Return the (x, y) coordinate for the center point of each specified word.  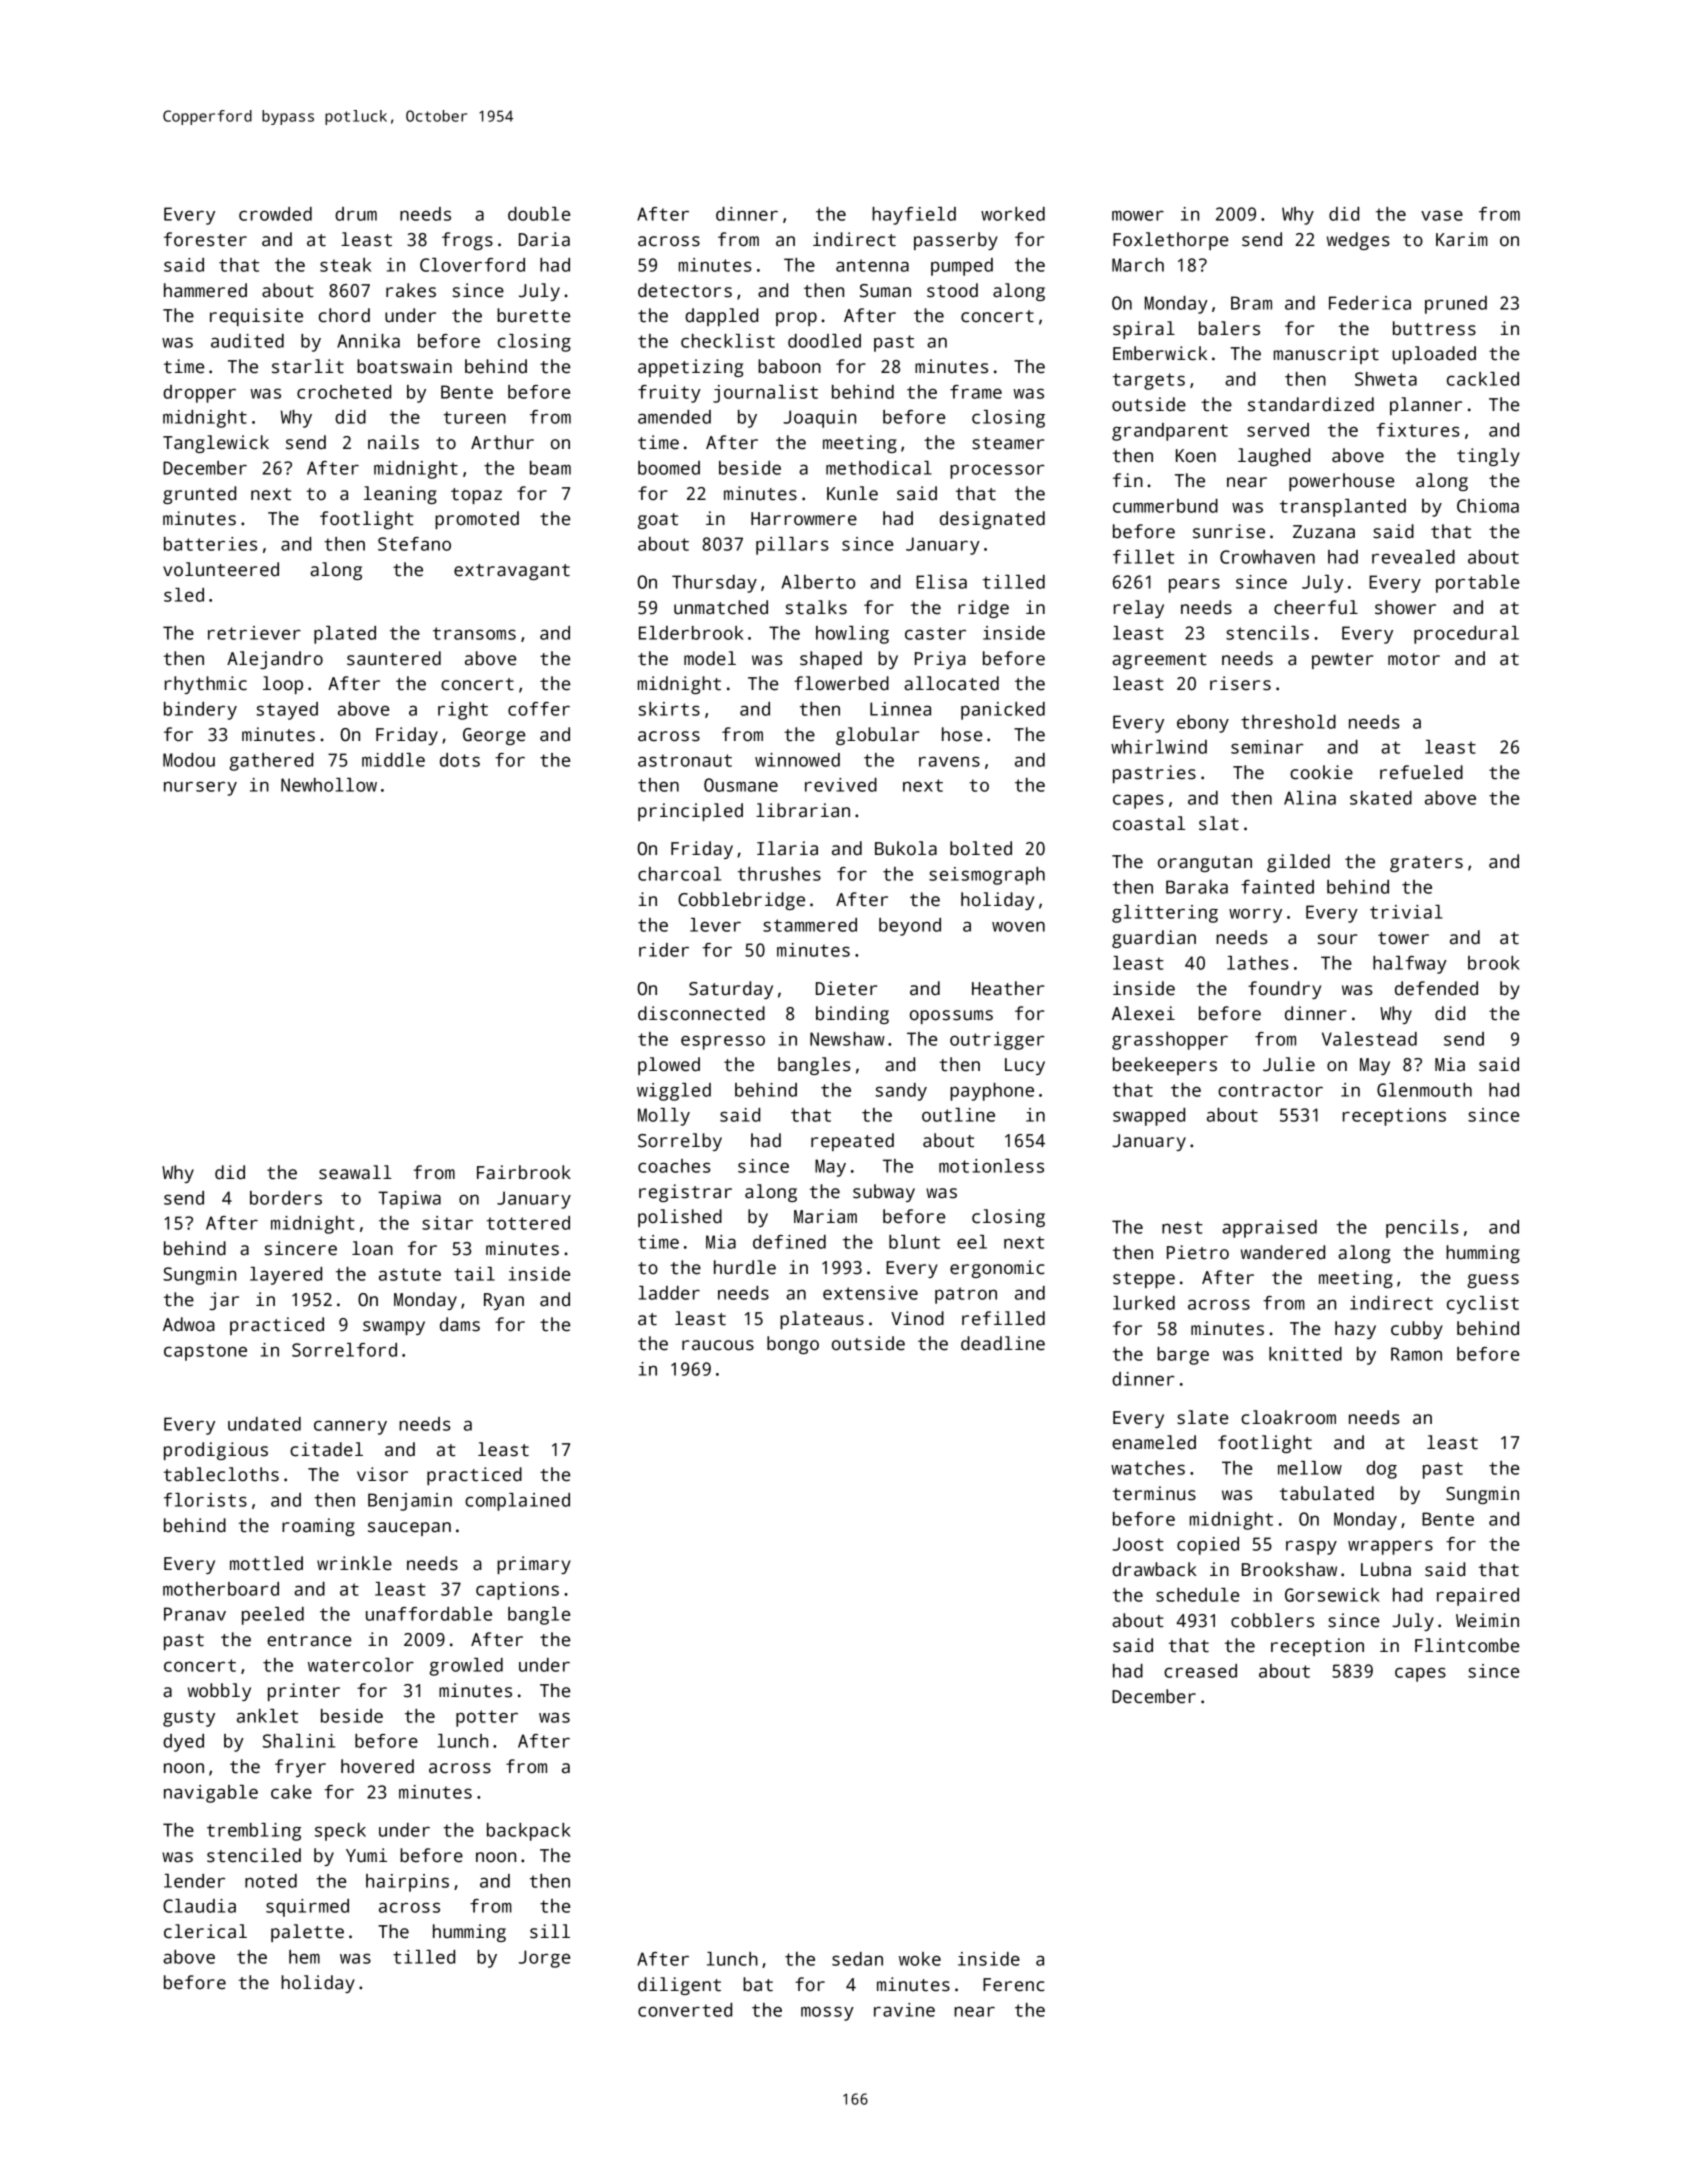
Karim (1462, 239)
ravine (904, 2010)
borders (286, 1198)
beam (550, 468)
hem (304, 1957)
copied (1208, 1546)
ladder (669, 1293)
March (1138, 265)
